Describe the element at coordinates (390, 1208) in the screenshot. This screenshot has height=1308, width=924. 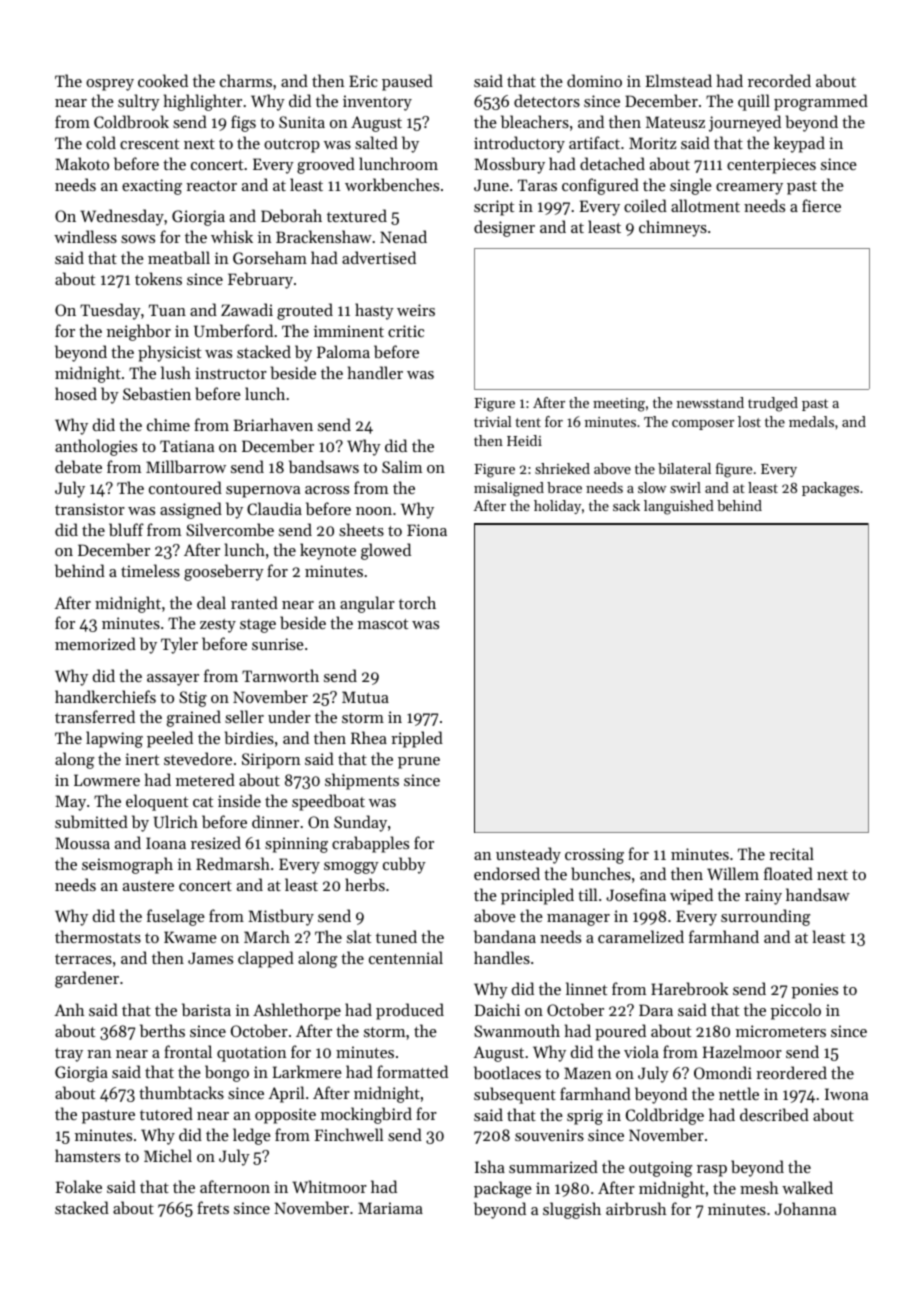
I see `Mariama` at that location.
